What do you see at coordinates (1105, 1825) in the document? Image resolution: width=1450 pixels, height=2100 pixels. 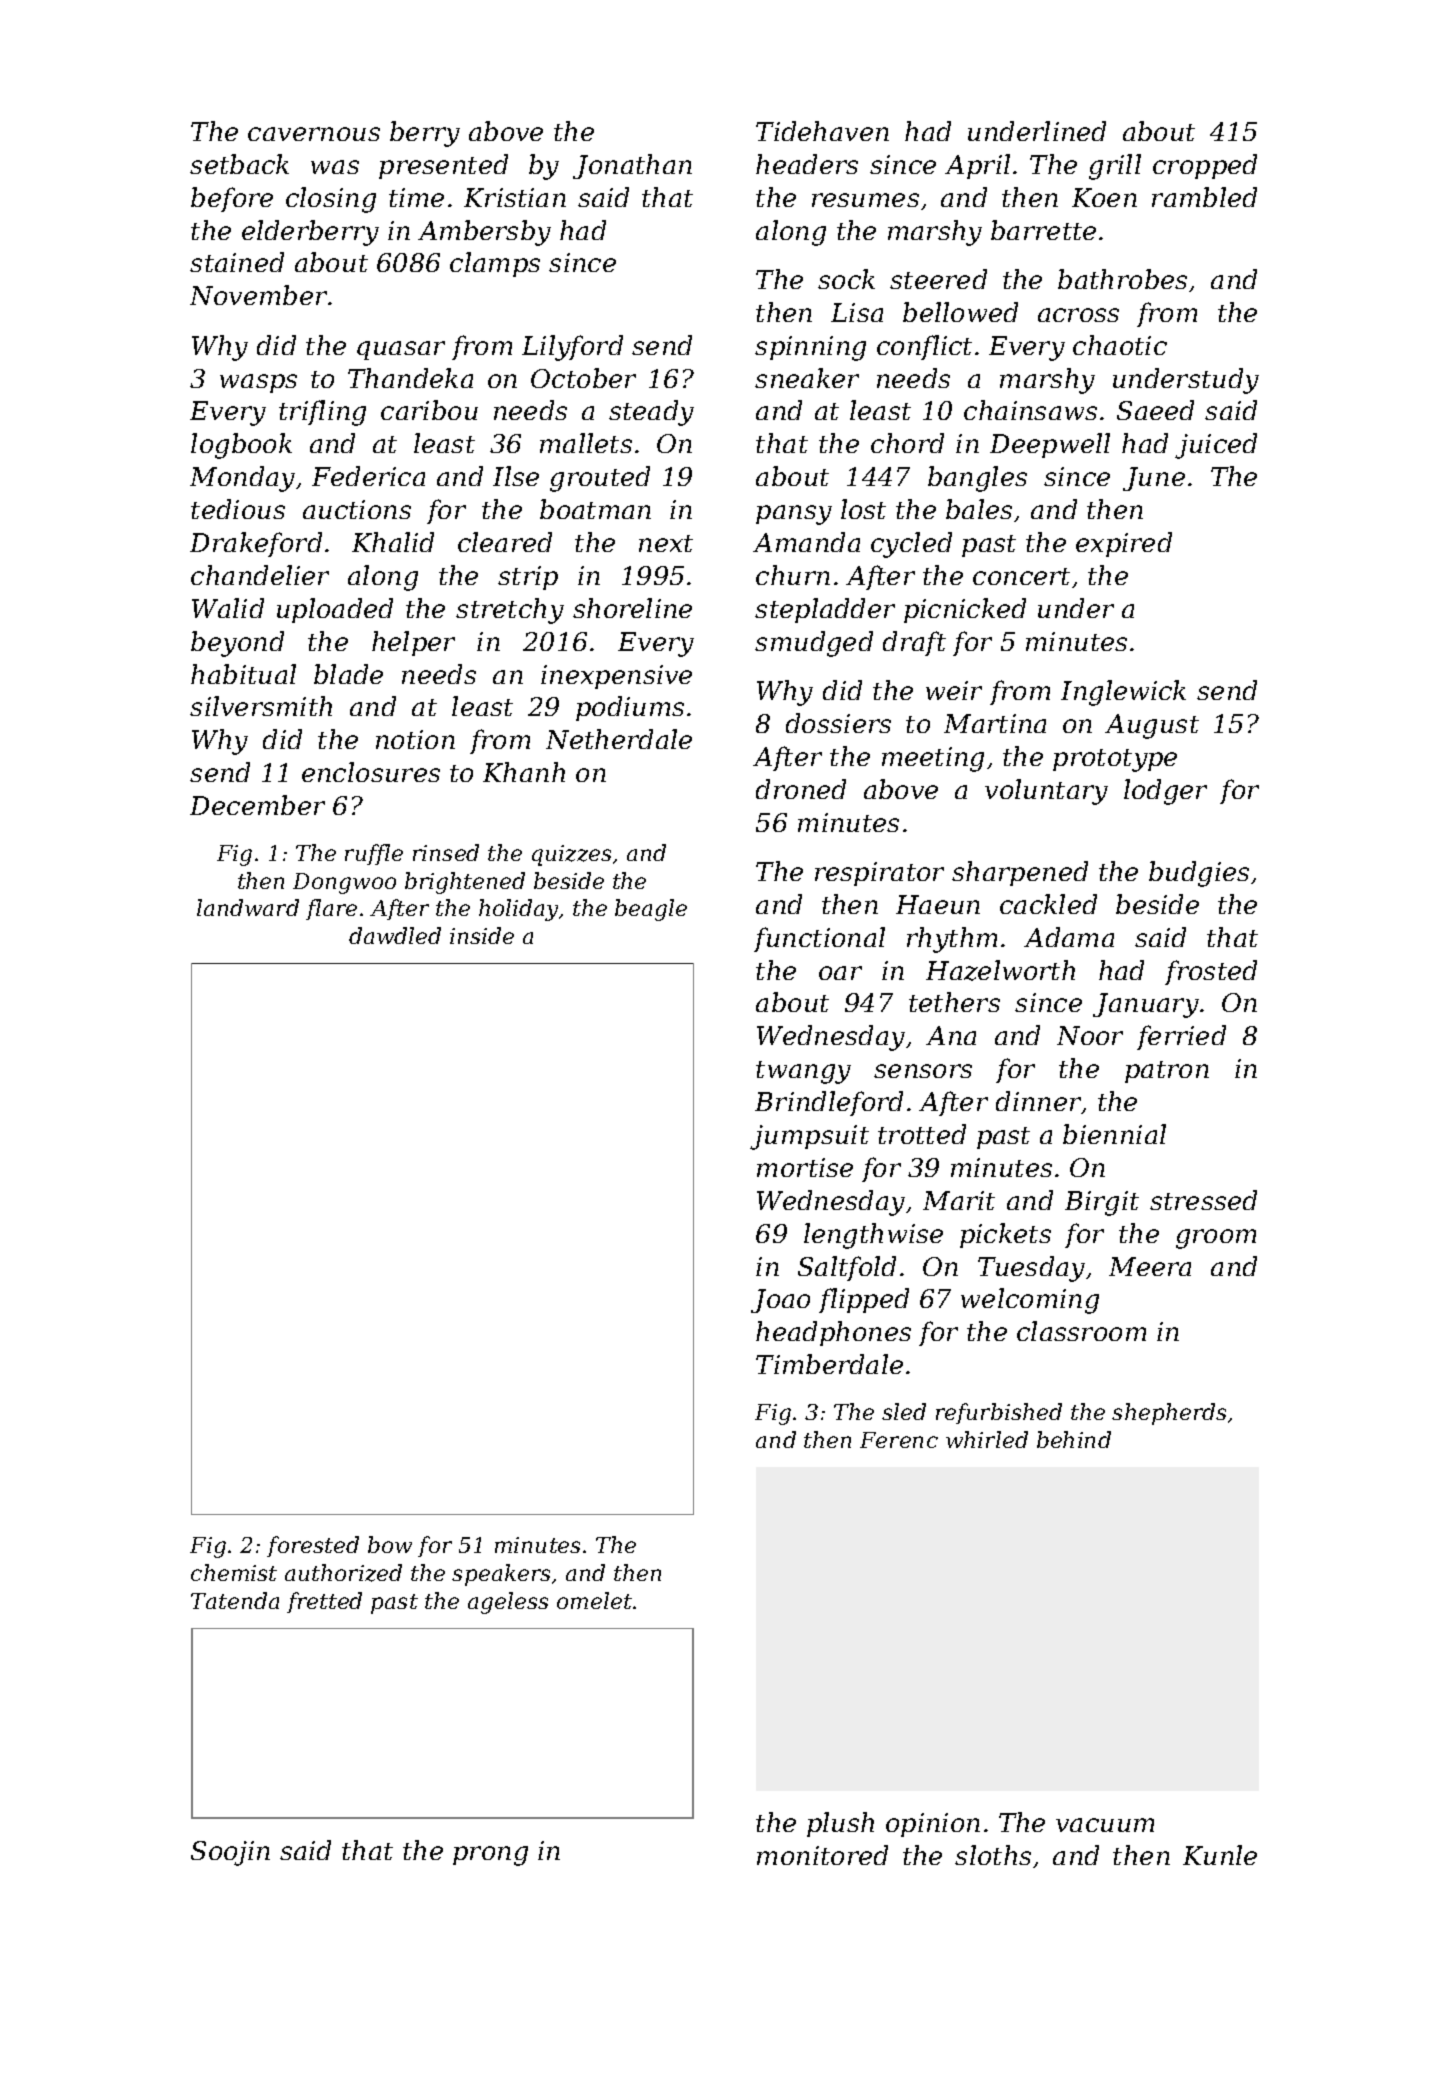 I see `vacuum` at bounding box center [1105, 1825].
